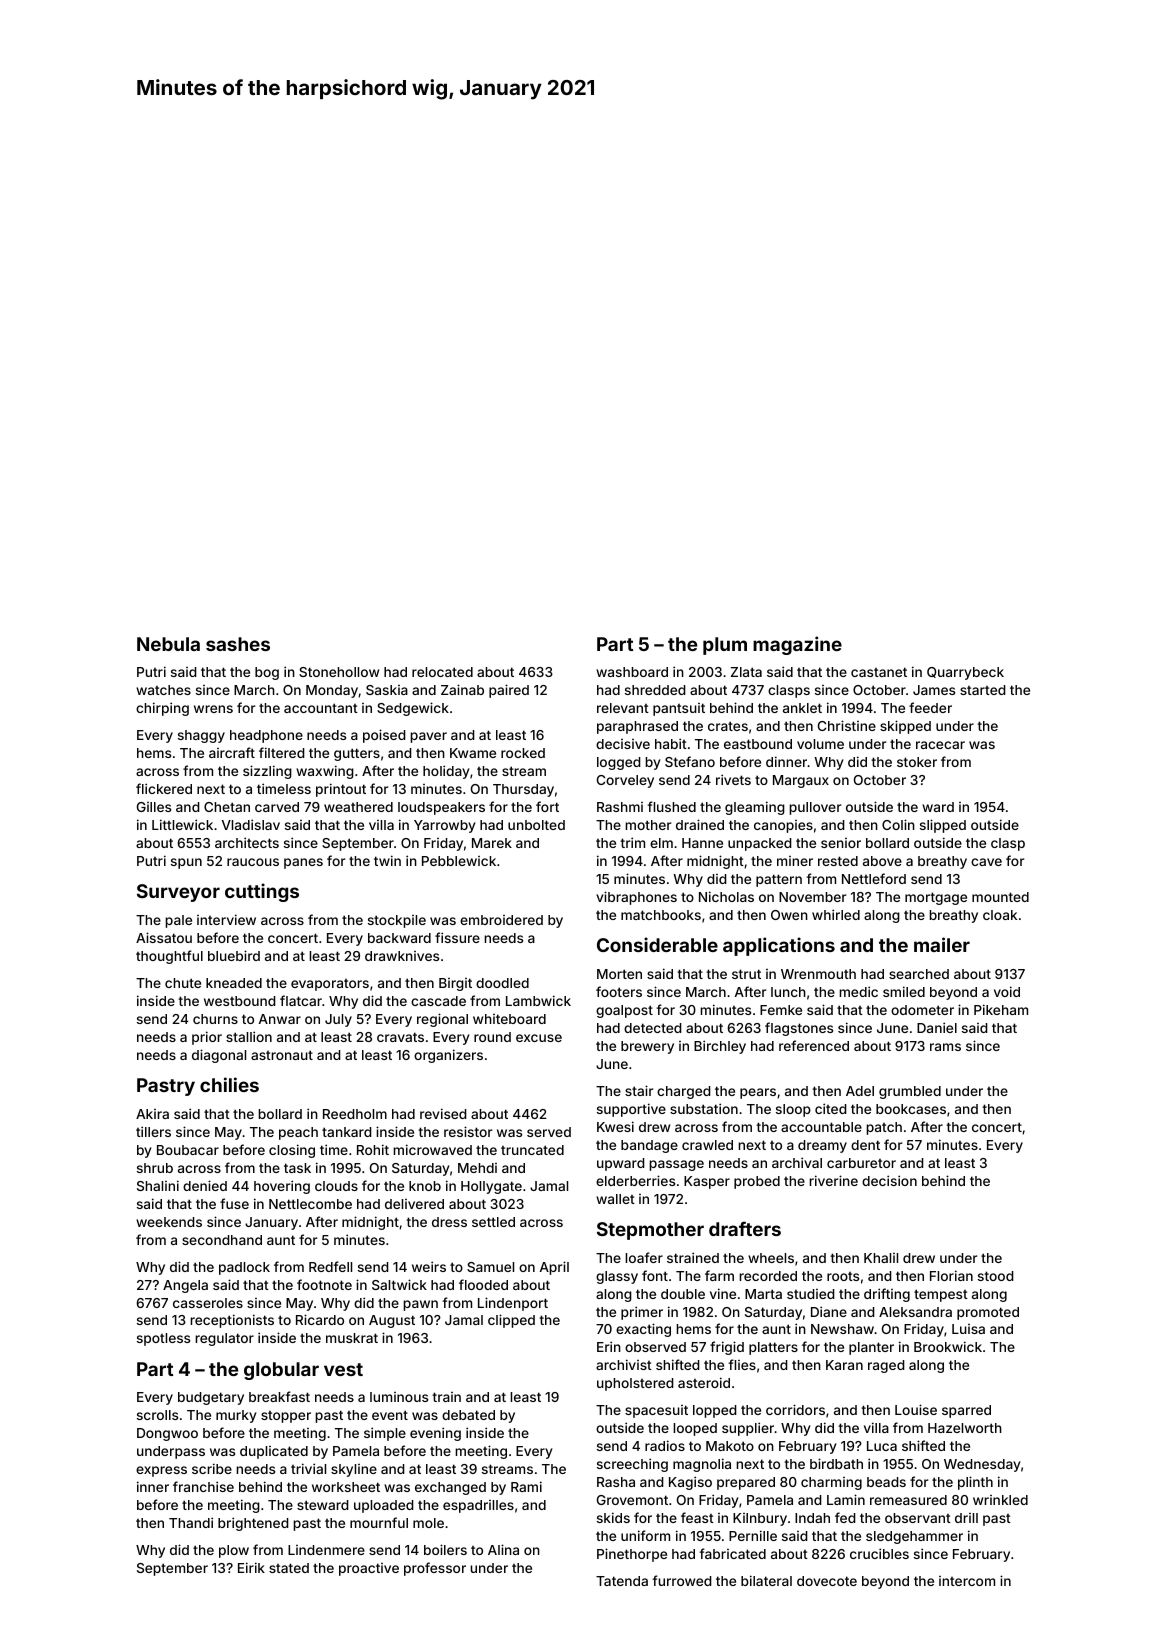 The height and width of the screenshot is (1652, 1168). I want to click on Rami, so click(526, 1486).
